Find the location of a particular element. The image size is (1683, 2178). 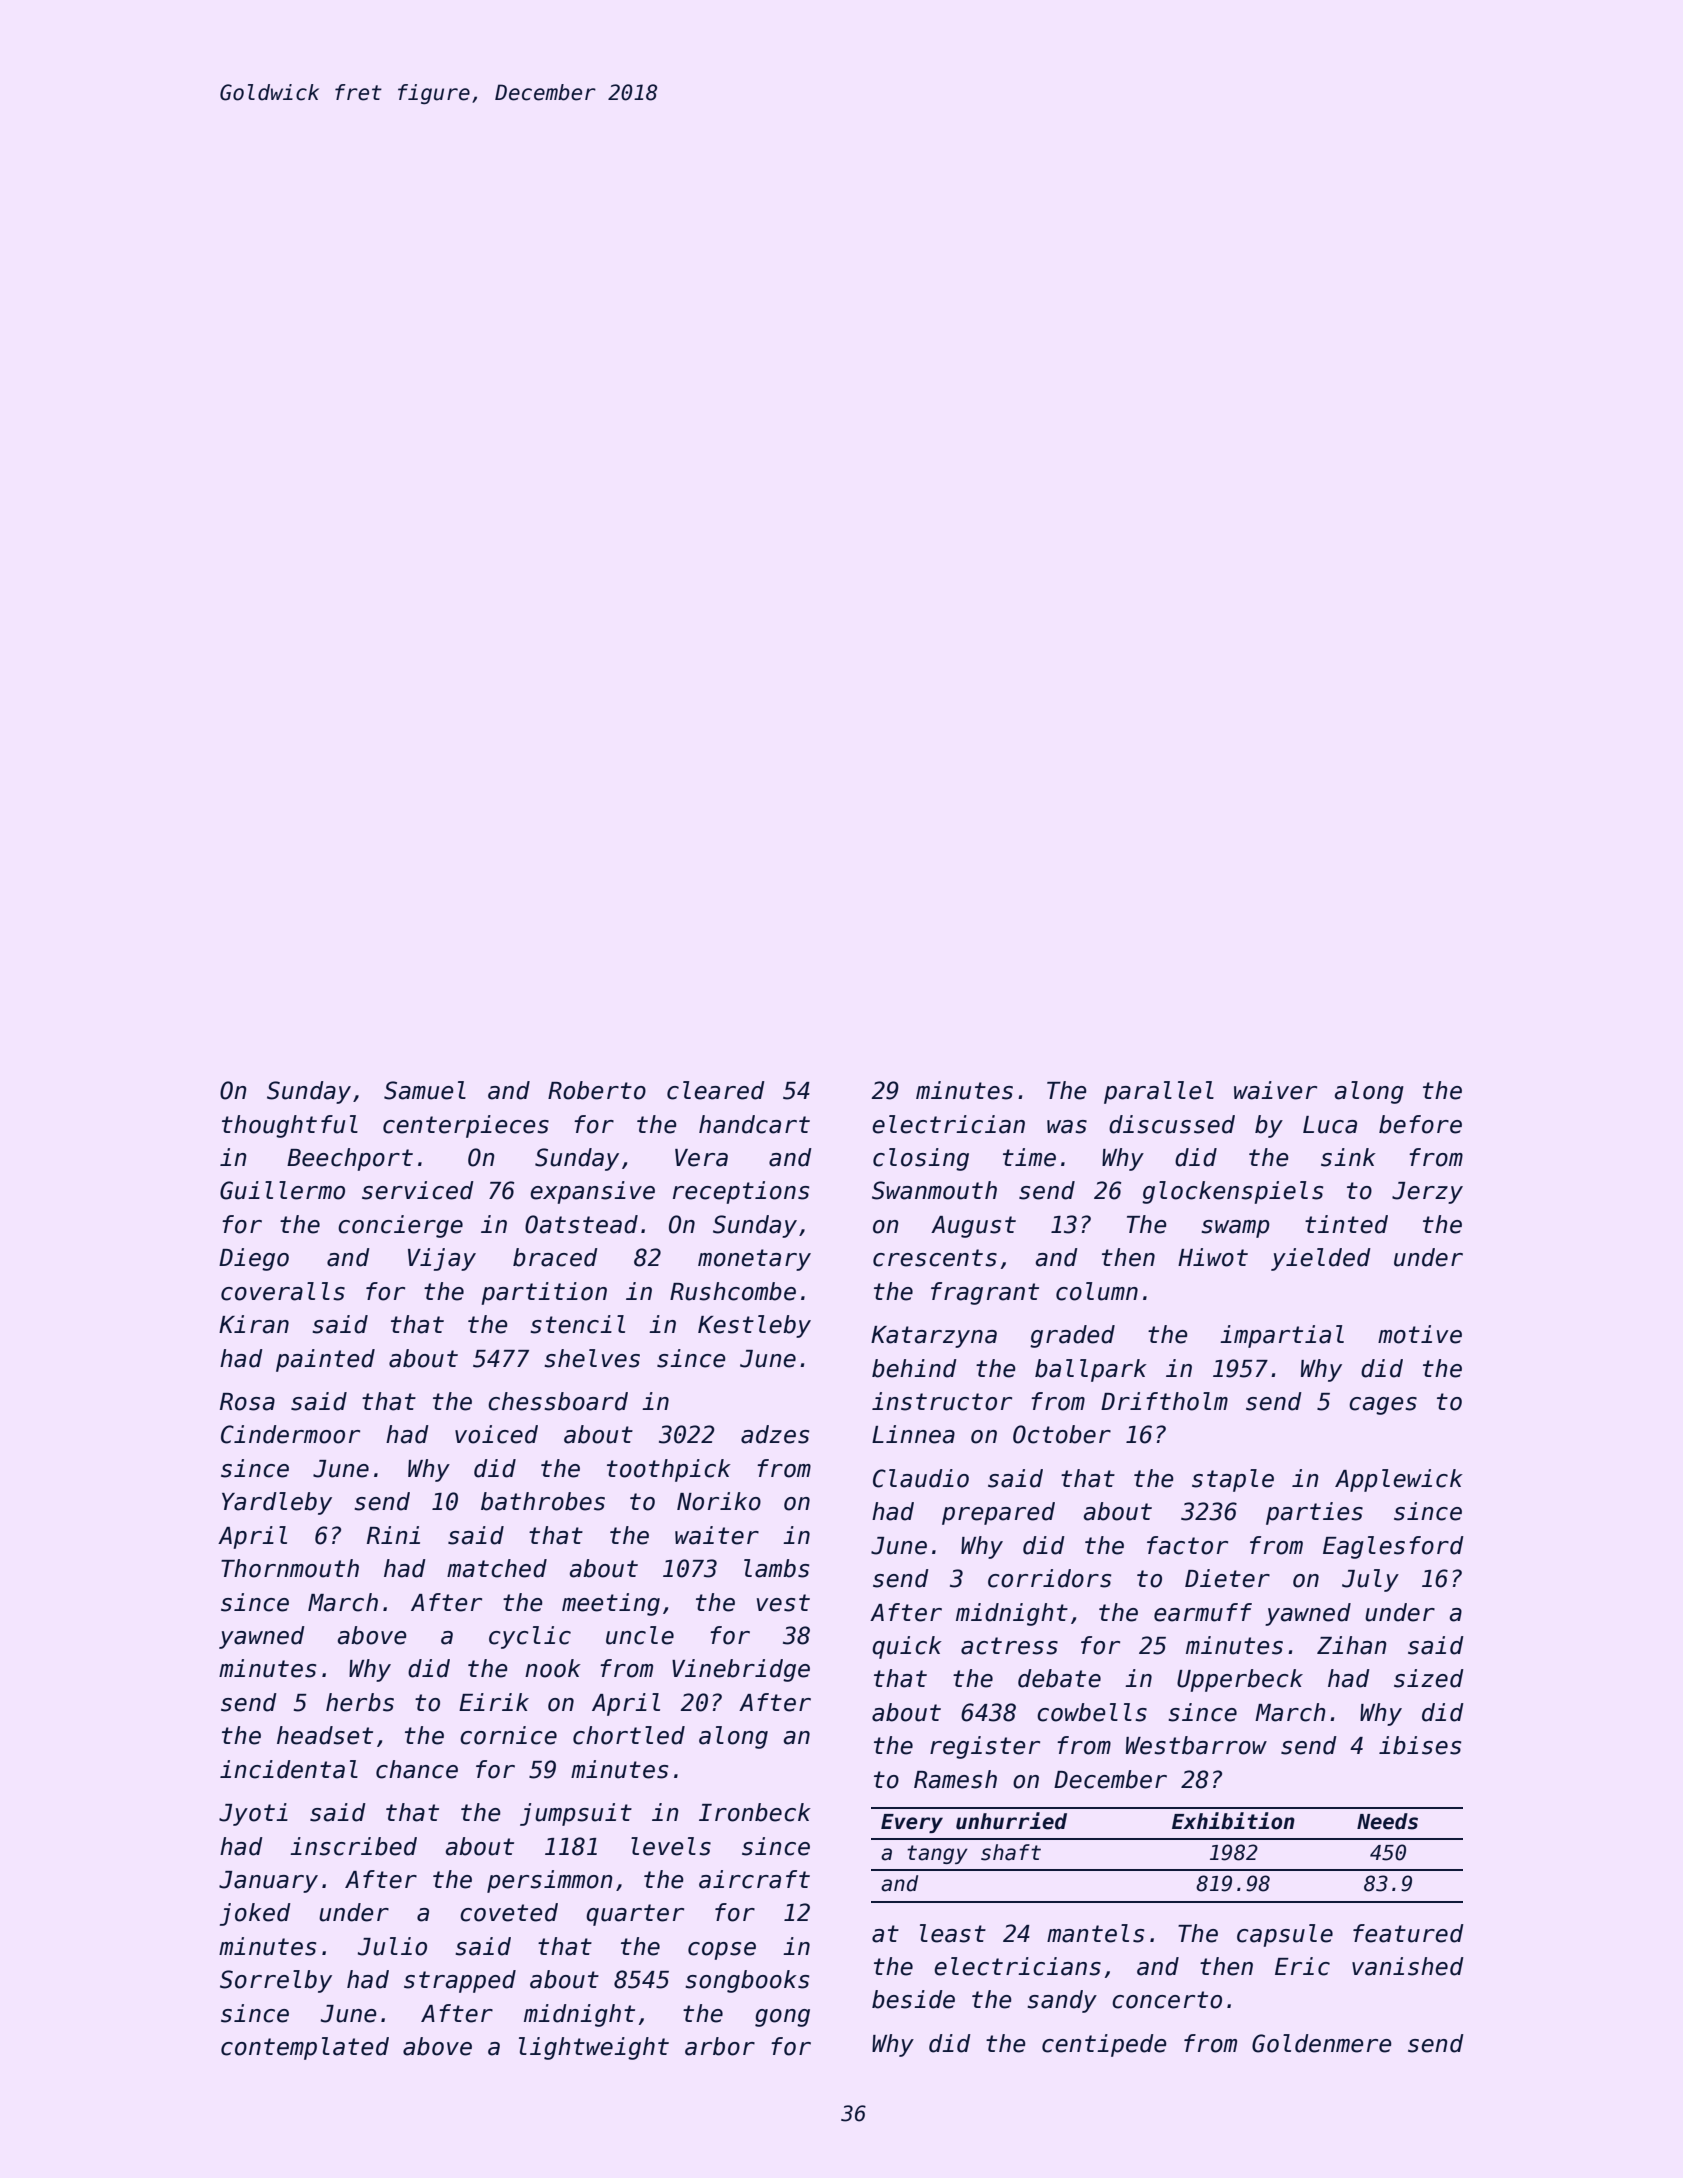

factor is located at coordinates (1187, 1545).
